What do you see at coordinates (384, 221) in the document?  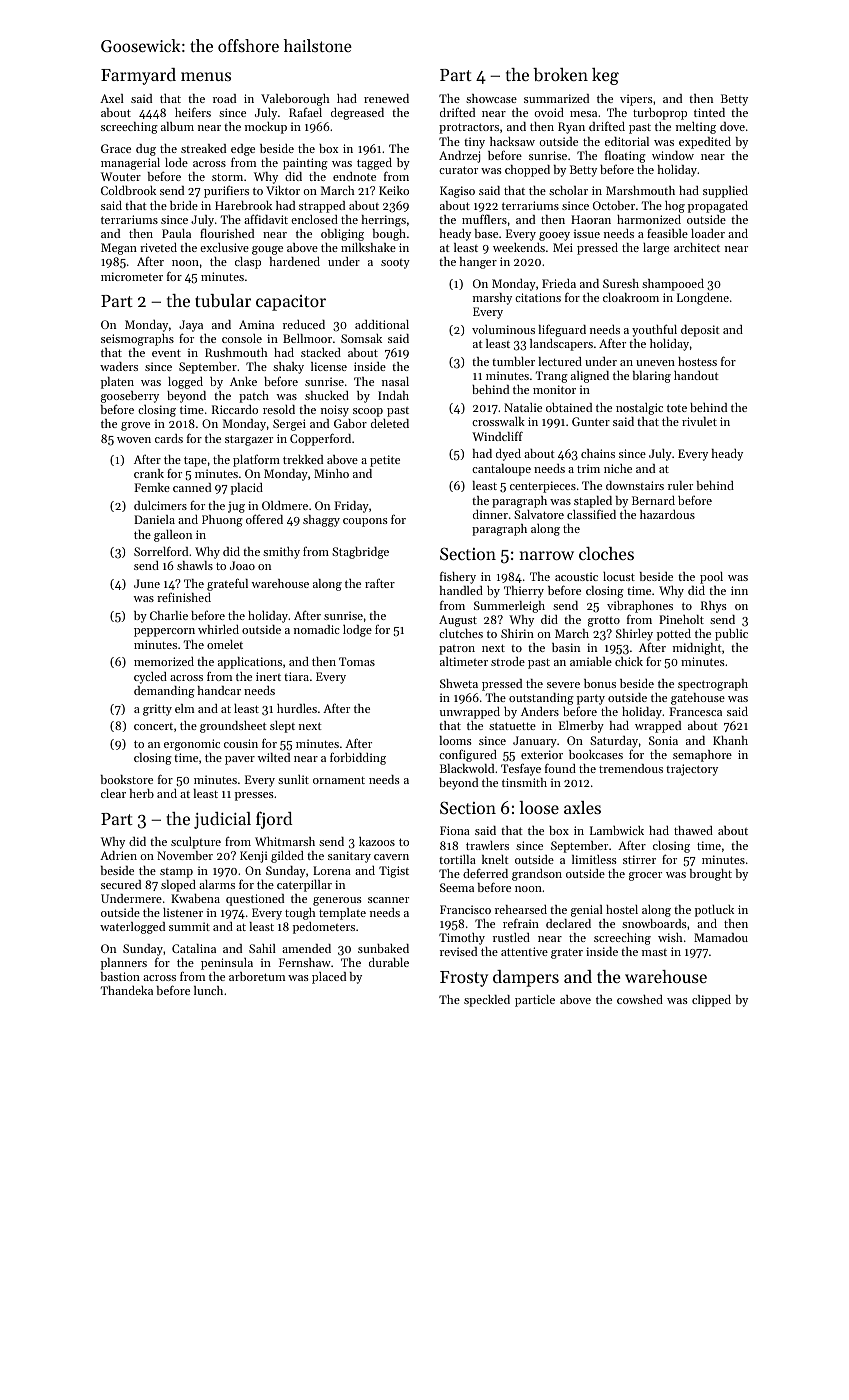 I see `herrings` at bounding box center [384, 221].
